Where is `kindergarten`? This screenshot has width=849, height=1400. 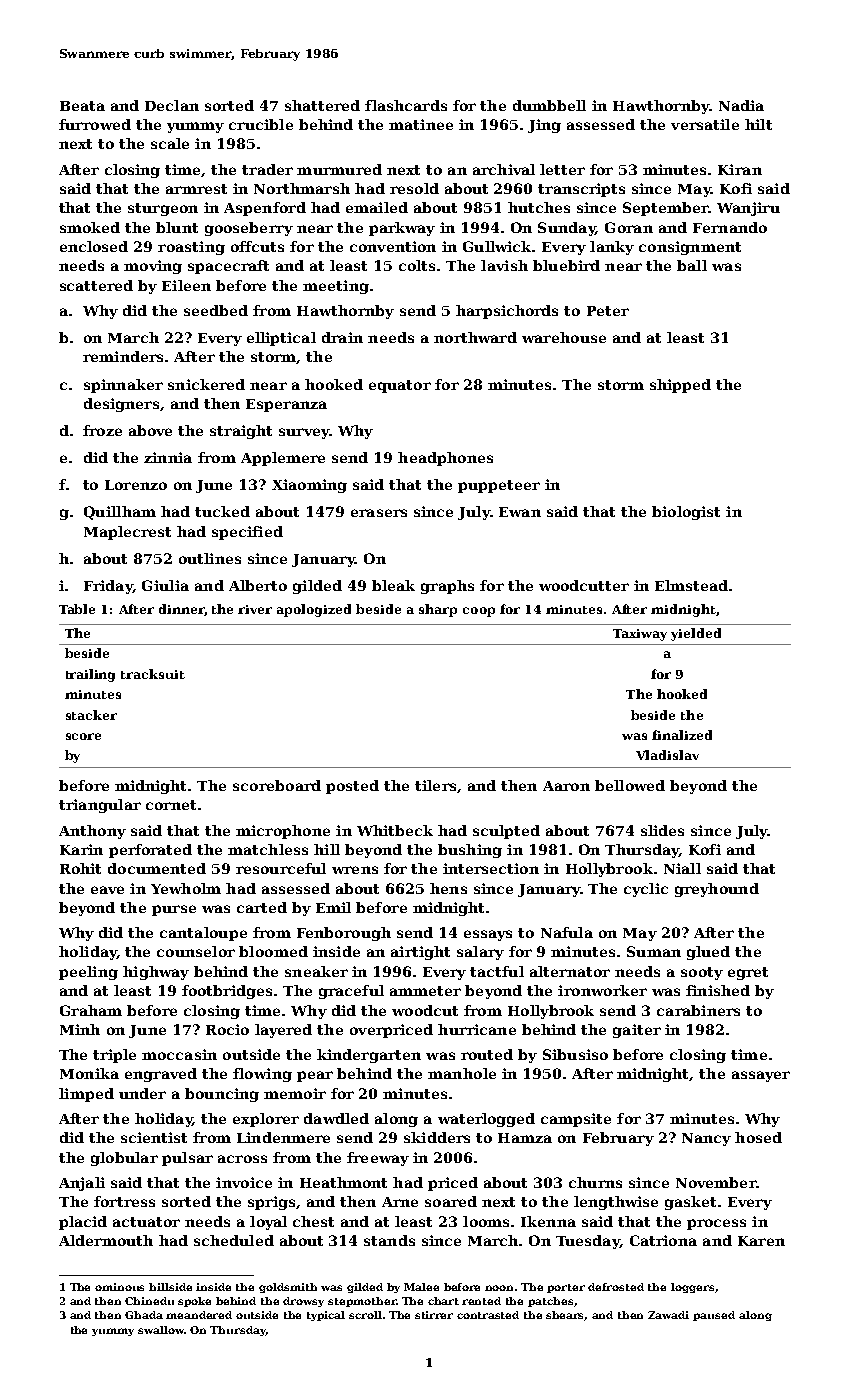 kindergarten is located at coordinates (369, 1056).
